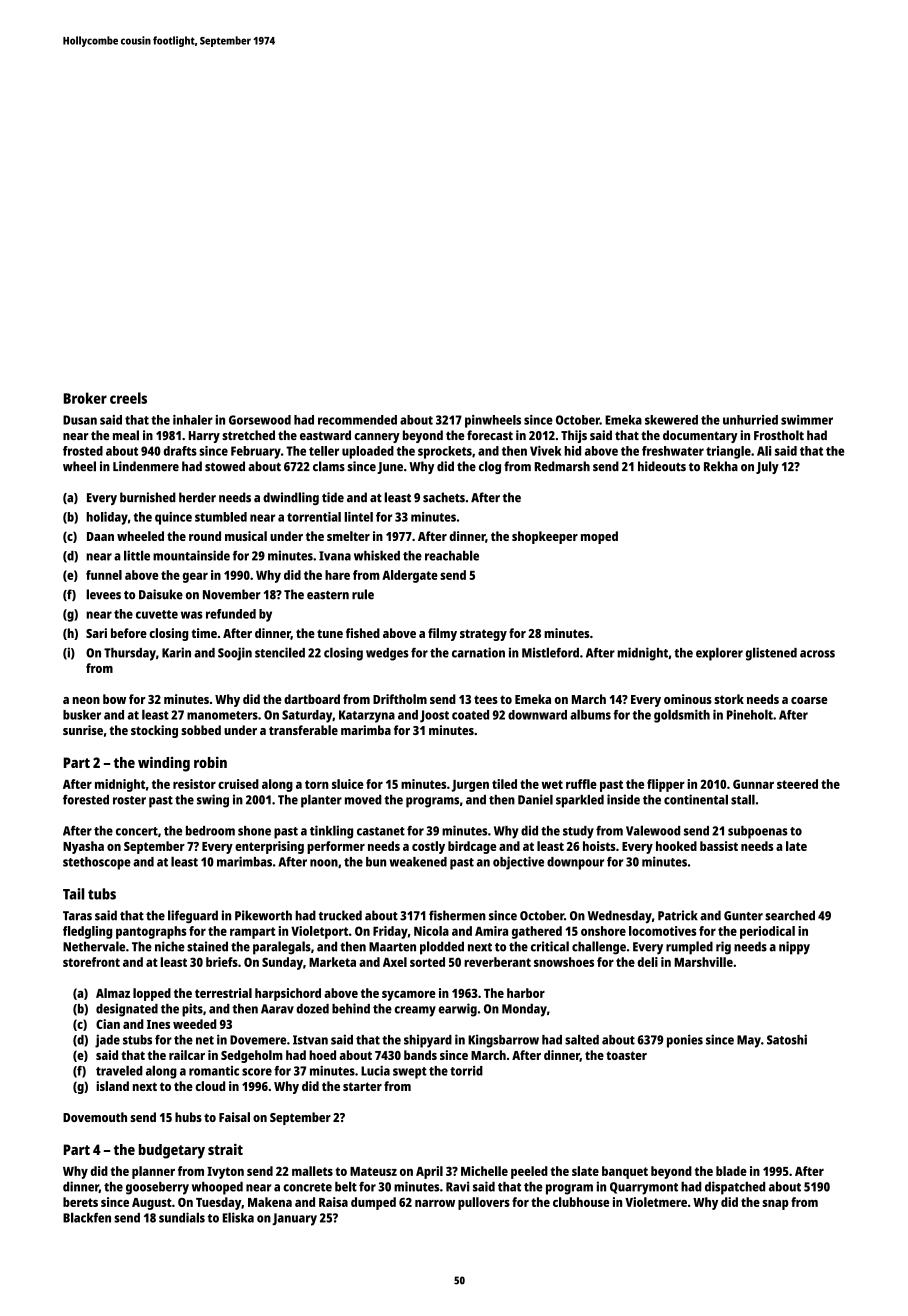 The width and height of the screenshot is (908, 1316). Describe the element at coordinates (470, 786) in the screenshot. I see `Jurgen` at that location.
